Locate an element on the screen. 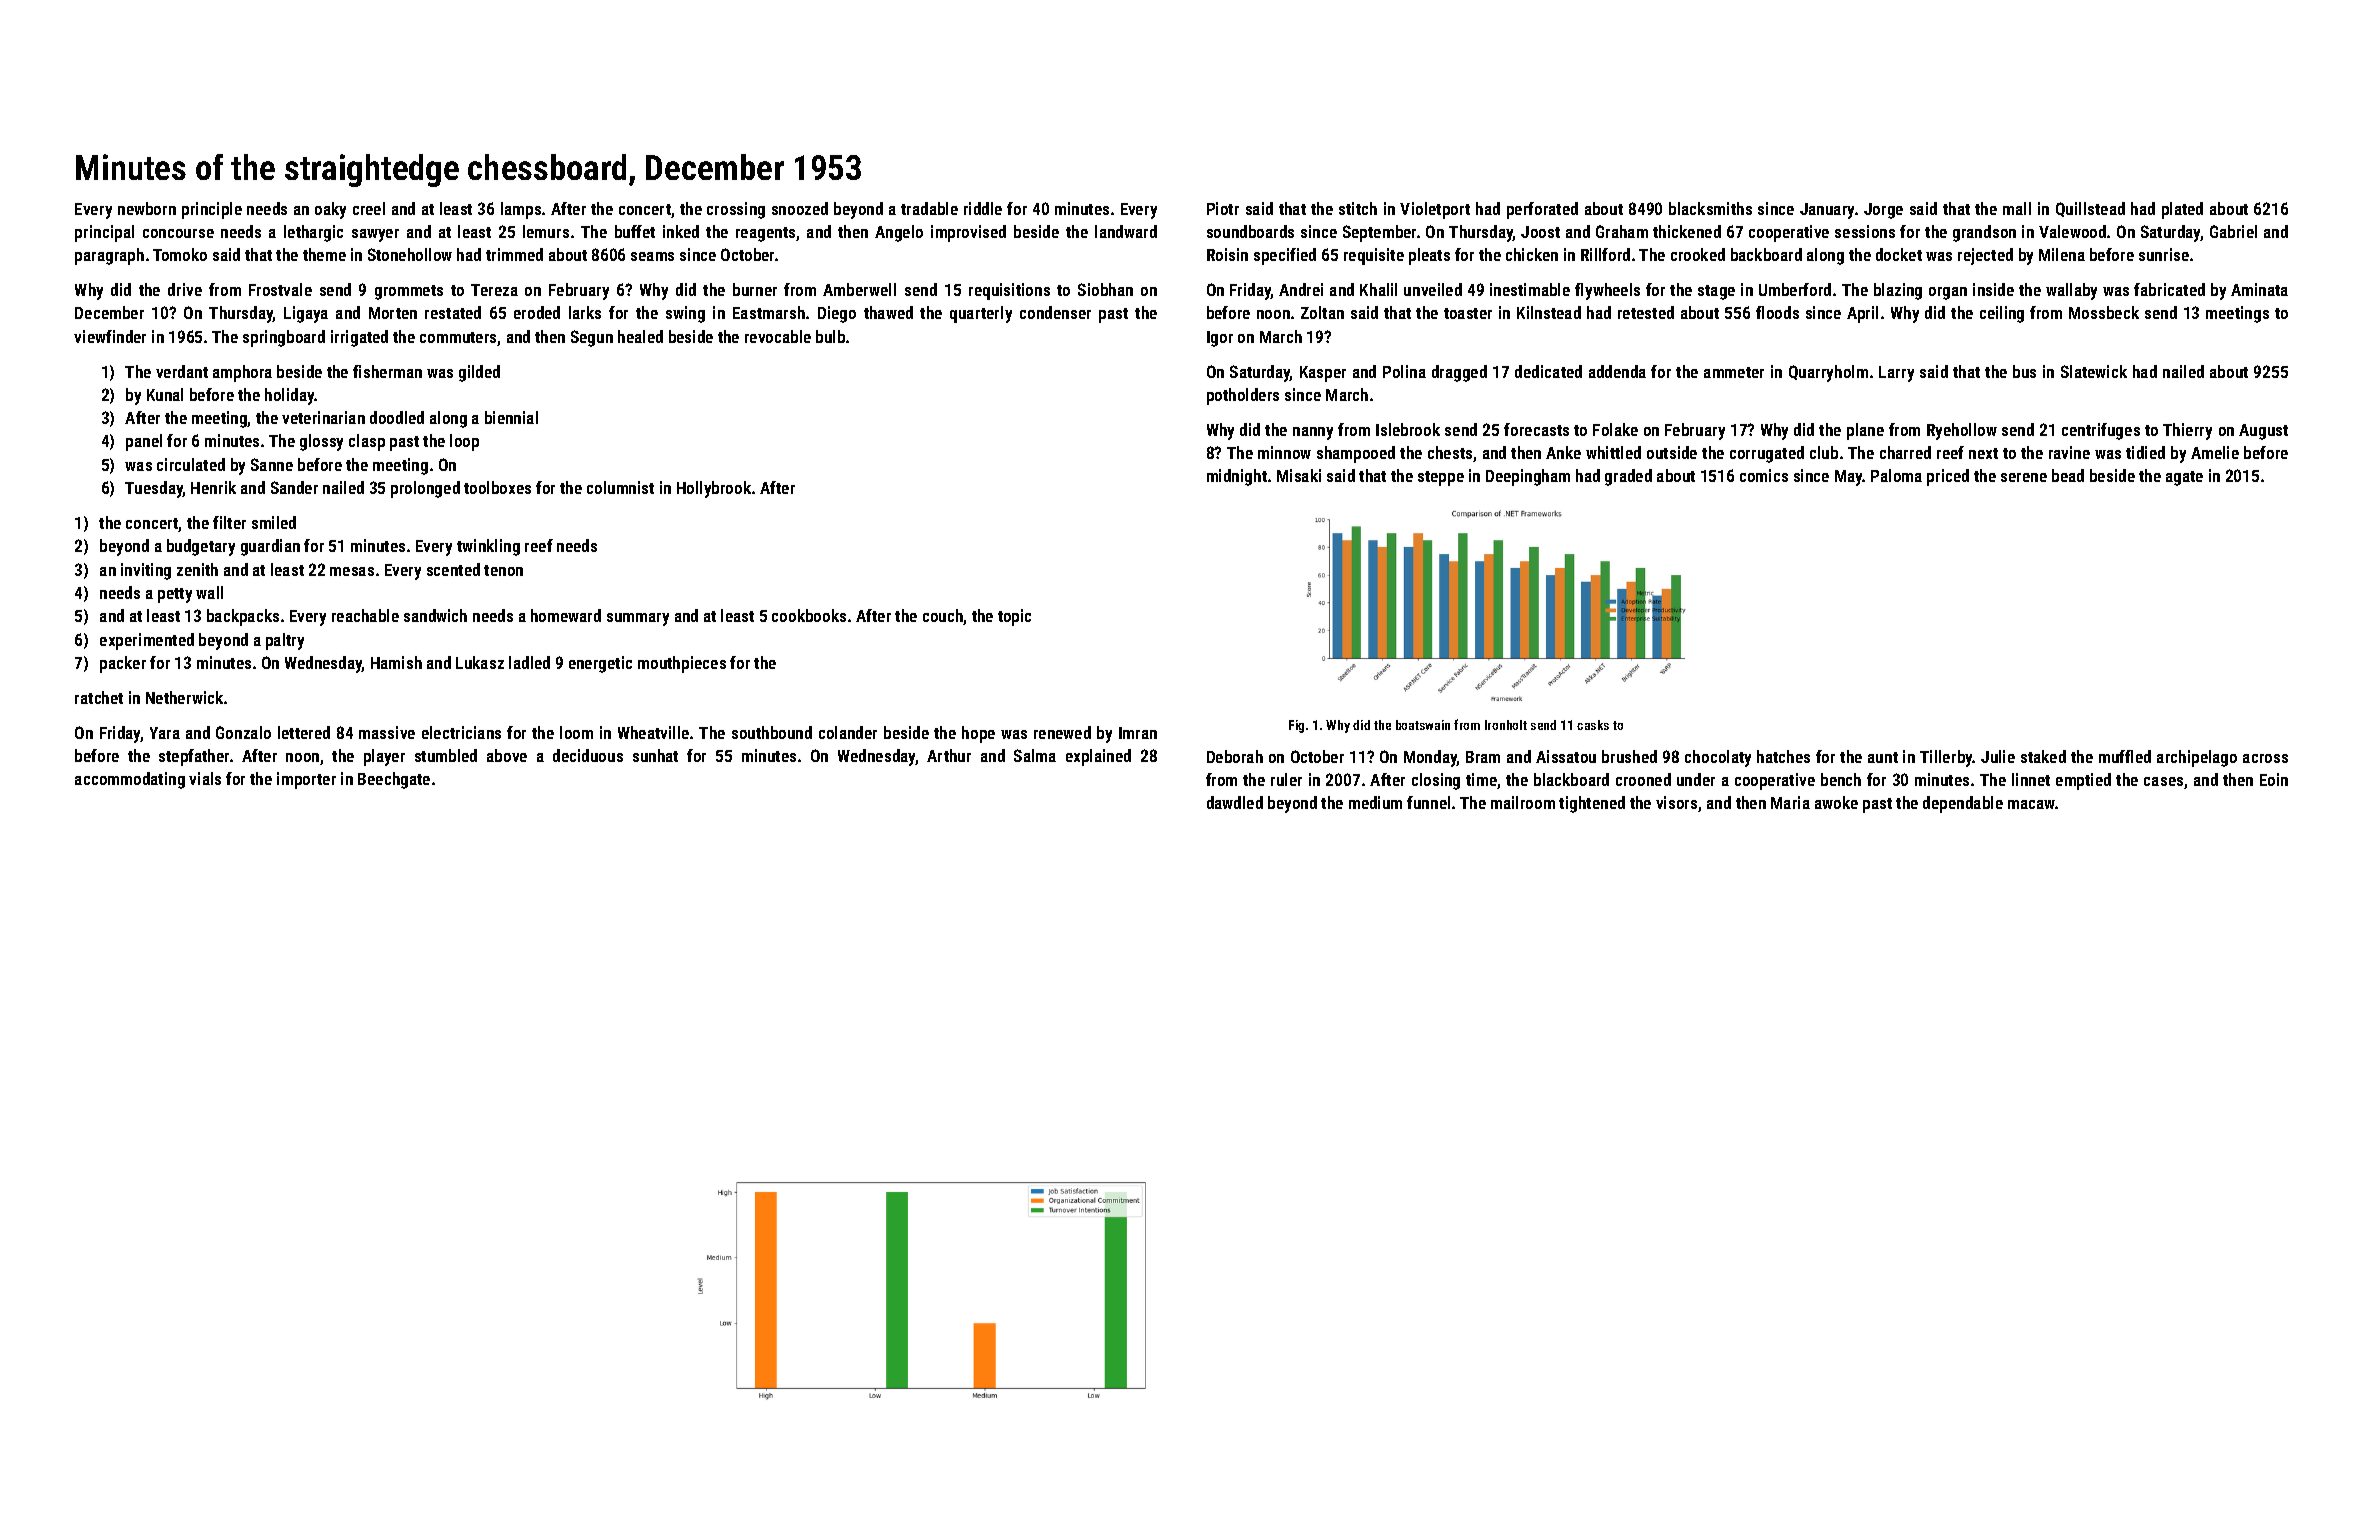 The image size is (2364, 1530). tenon is located at coordinates (503, 570).
